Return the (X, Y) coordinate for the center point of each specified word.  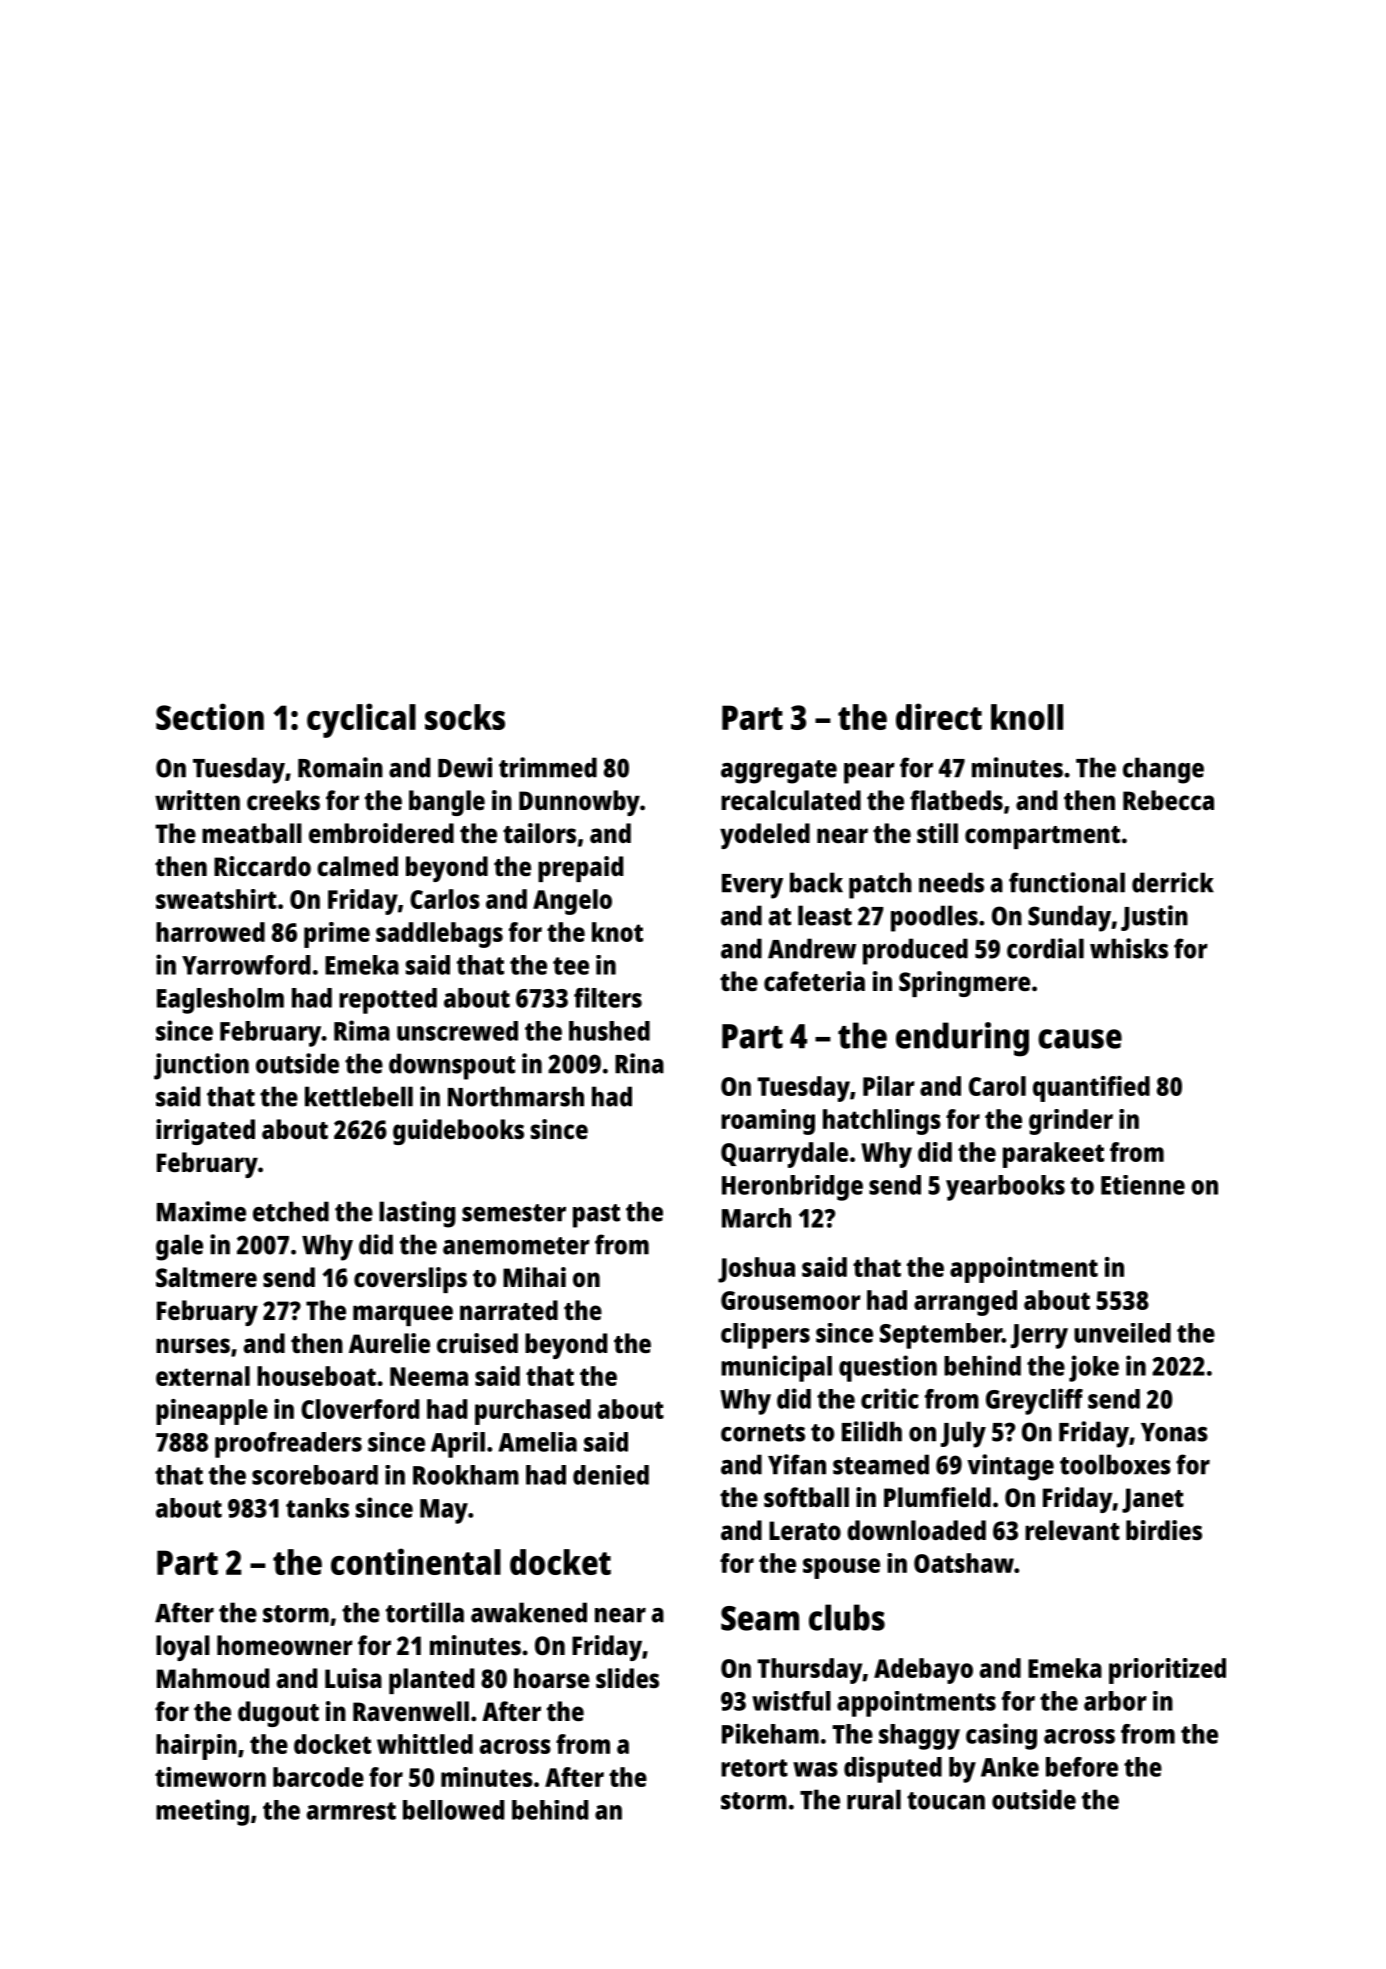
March (756, 1218)
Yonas (1174, 1432)
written (197, 800)
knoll (1027, 717)
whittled (425, 1744)
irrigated (205, 1132)
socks (465, 717)
